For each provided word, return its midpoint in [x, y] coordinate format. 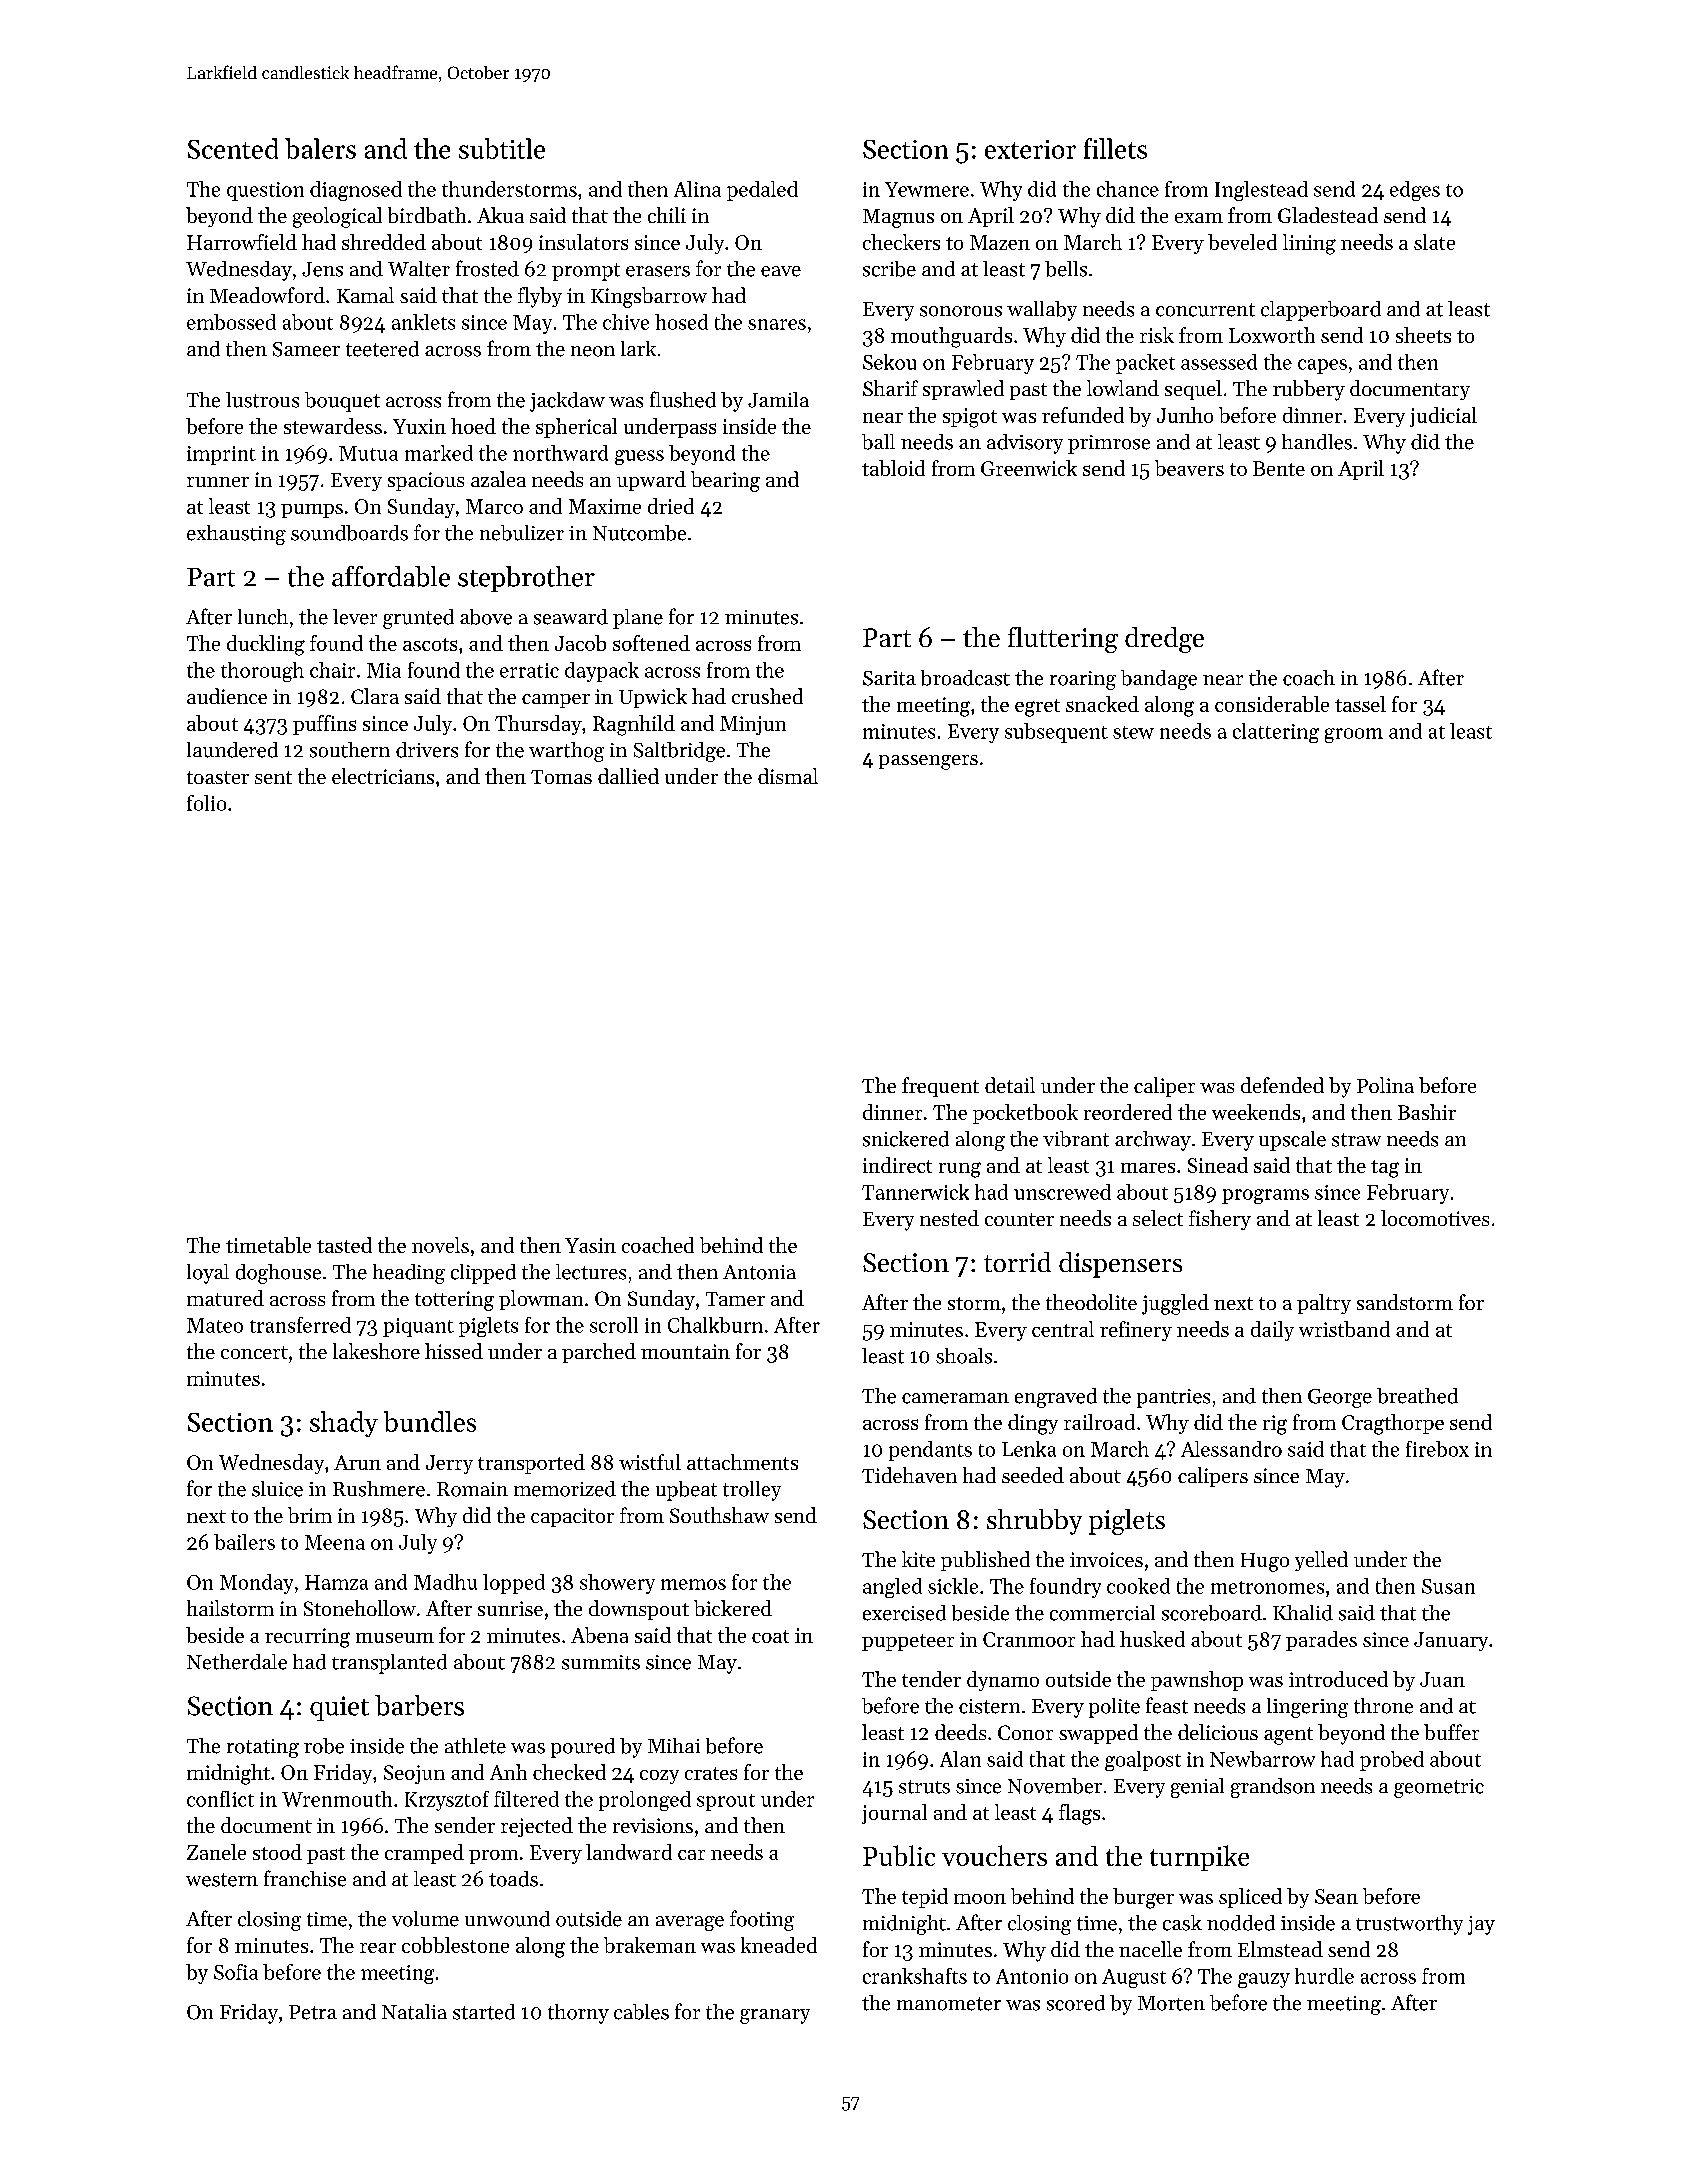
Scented [233, 148]
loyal [208, 1274]
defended [1282, 1085]
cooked [1138, 1586]
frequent [940, 1087]
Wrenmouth [337, 1799]
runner [218, 482]
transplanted [389, 1664]
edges [1415, 191]
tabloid [893, 468]
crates [711, 1773]
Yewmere [927, 189]
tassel [1360, 704]
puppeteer [908, 1642]
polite [1114, 1708]
